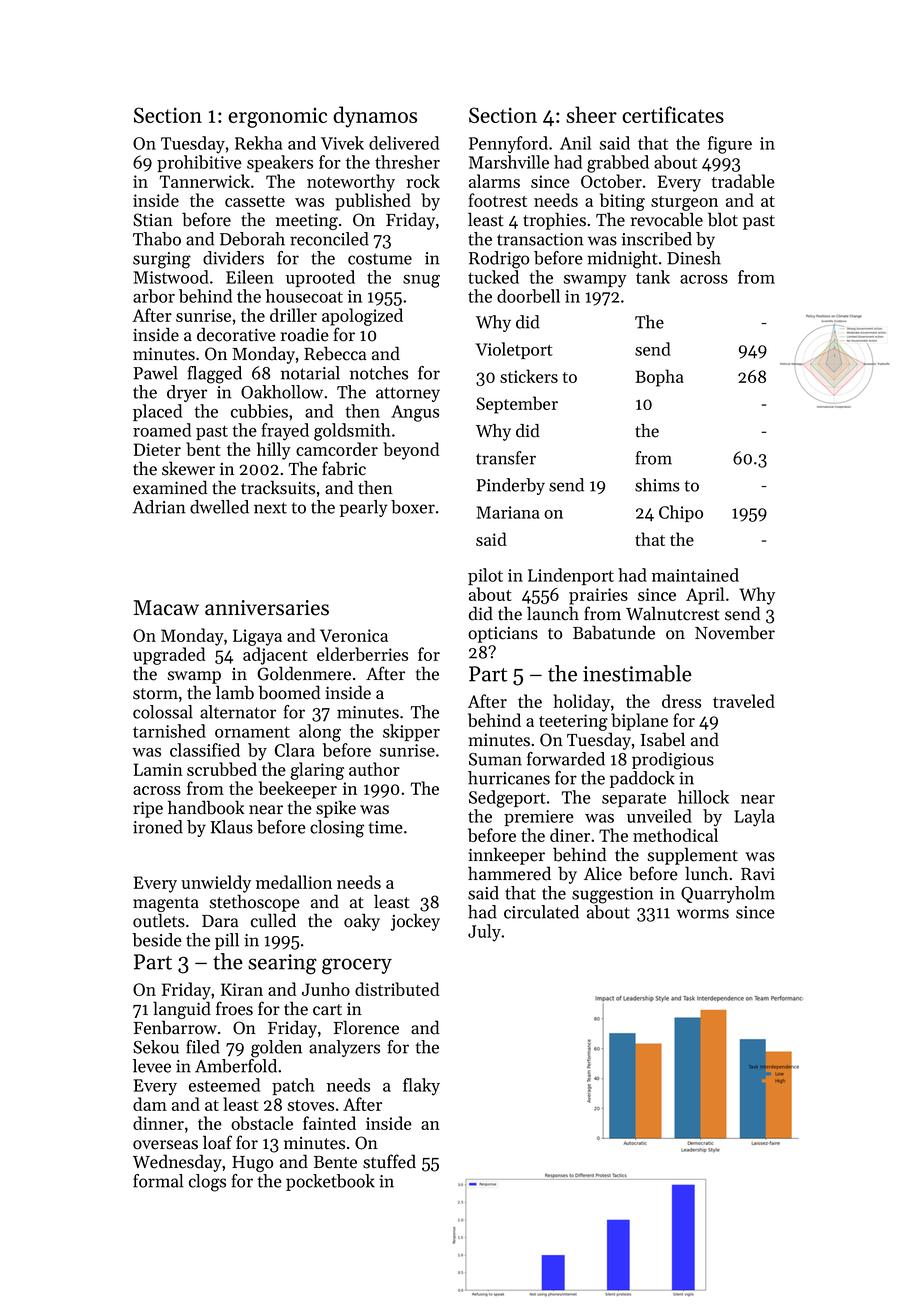 The width and height of the screenshot is (908, 1316). What do you see at coordinates (169, 656) in the screenshot?
I see `upgraded` at bounding box center [169, 656].
